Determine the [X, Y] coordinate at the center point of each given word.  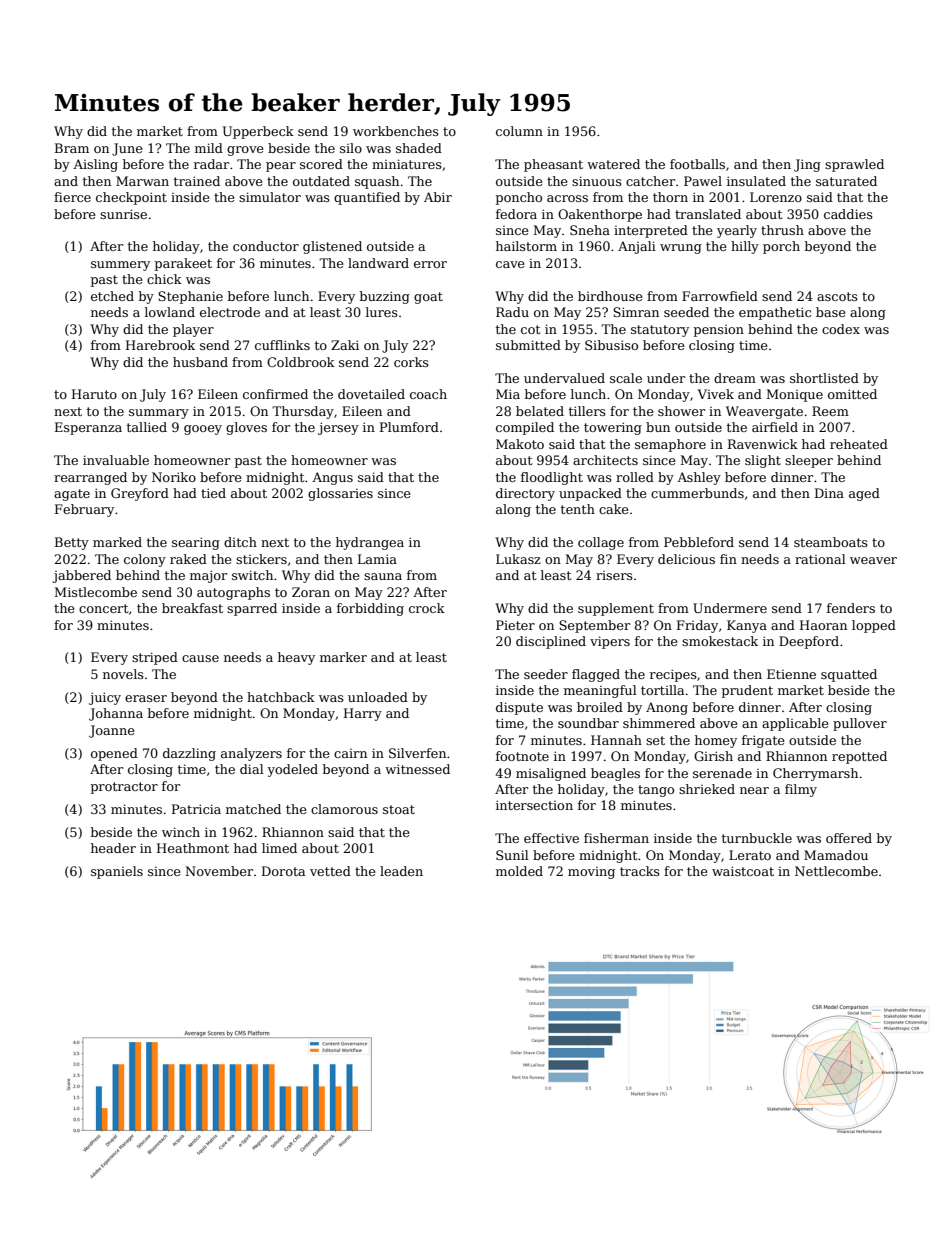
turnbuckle [757, 838]
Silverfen [417, 753]
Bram [72, 148]
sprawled [854, 165]
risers [614, 575]
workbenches [396, 131]
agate [72, 495]
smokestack [720, 641]
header [113, 848]
